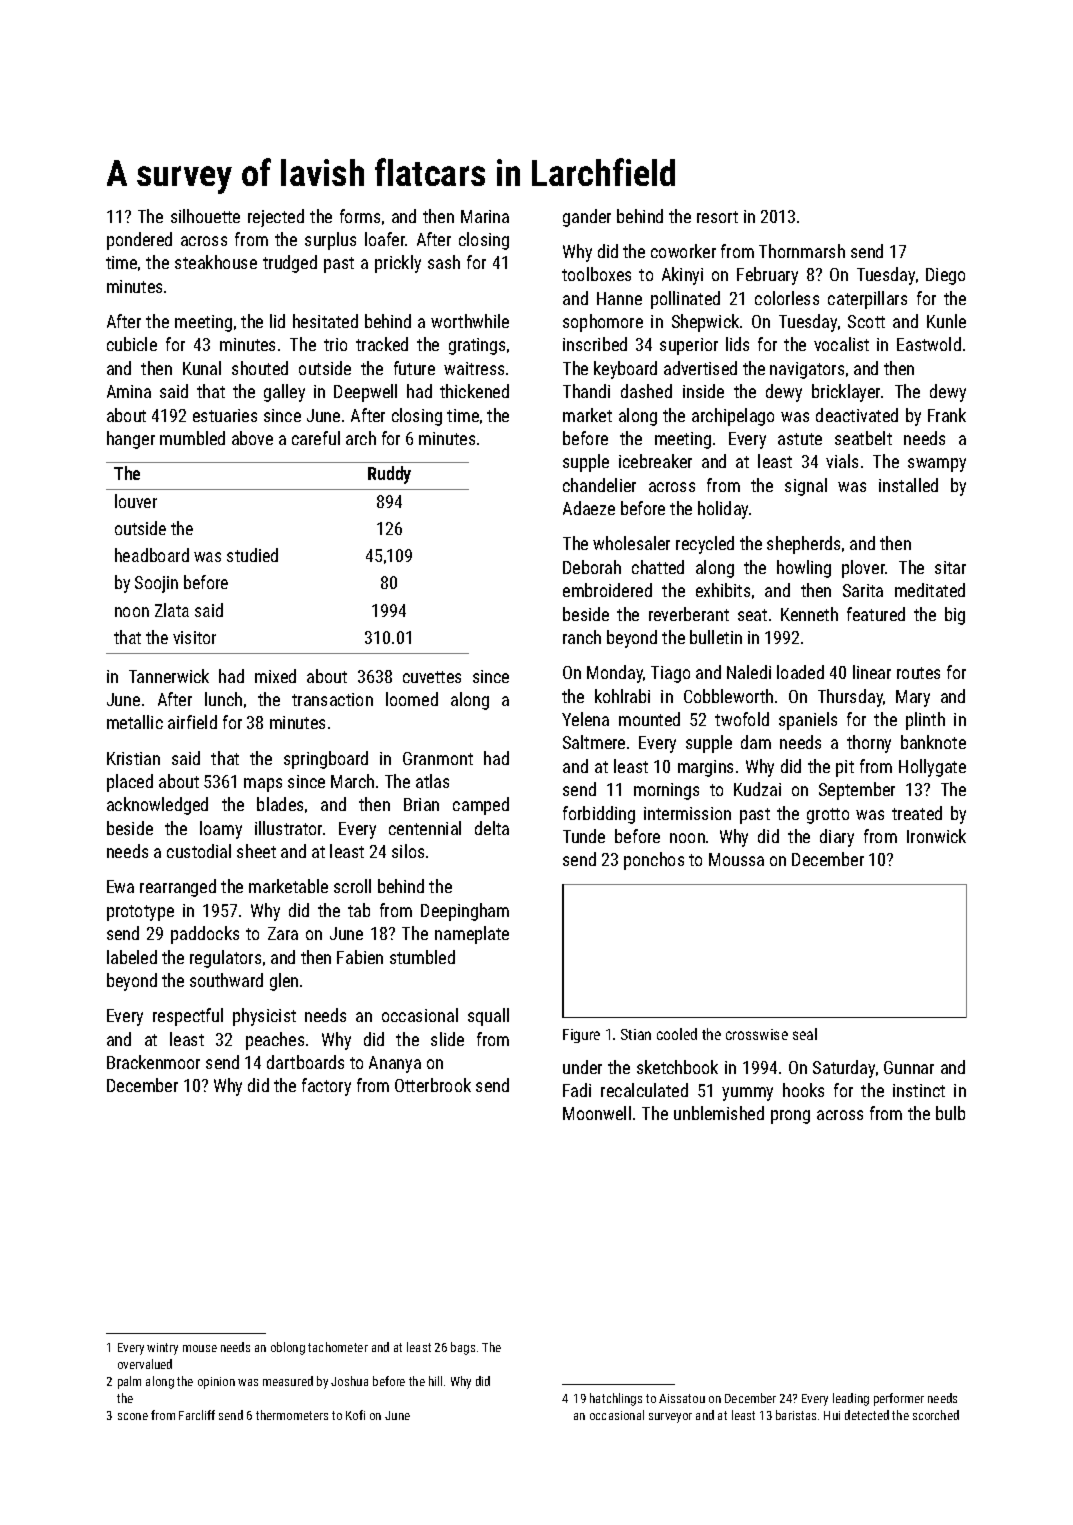 The image size is (1073, 1525). What do you see at coordinates (438, 758) in the document?
I see `Granmont` at bounding box center [438, 758].
